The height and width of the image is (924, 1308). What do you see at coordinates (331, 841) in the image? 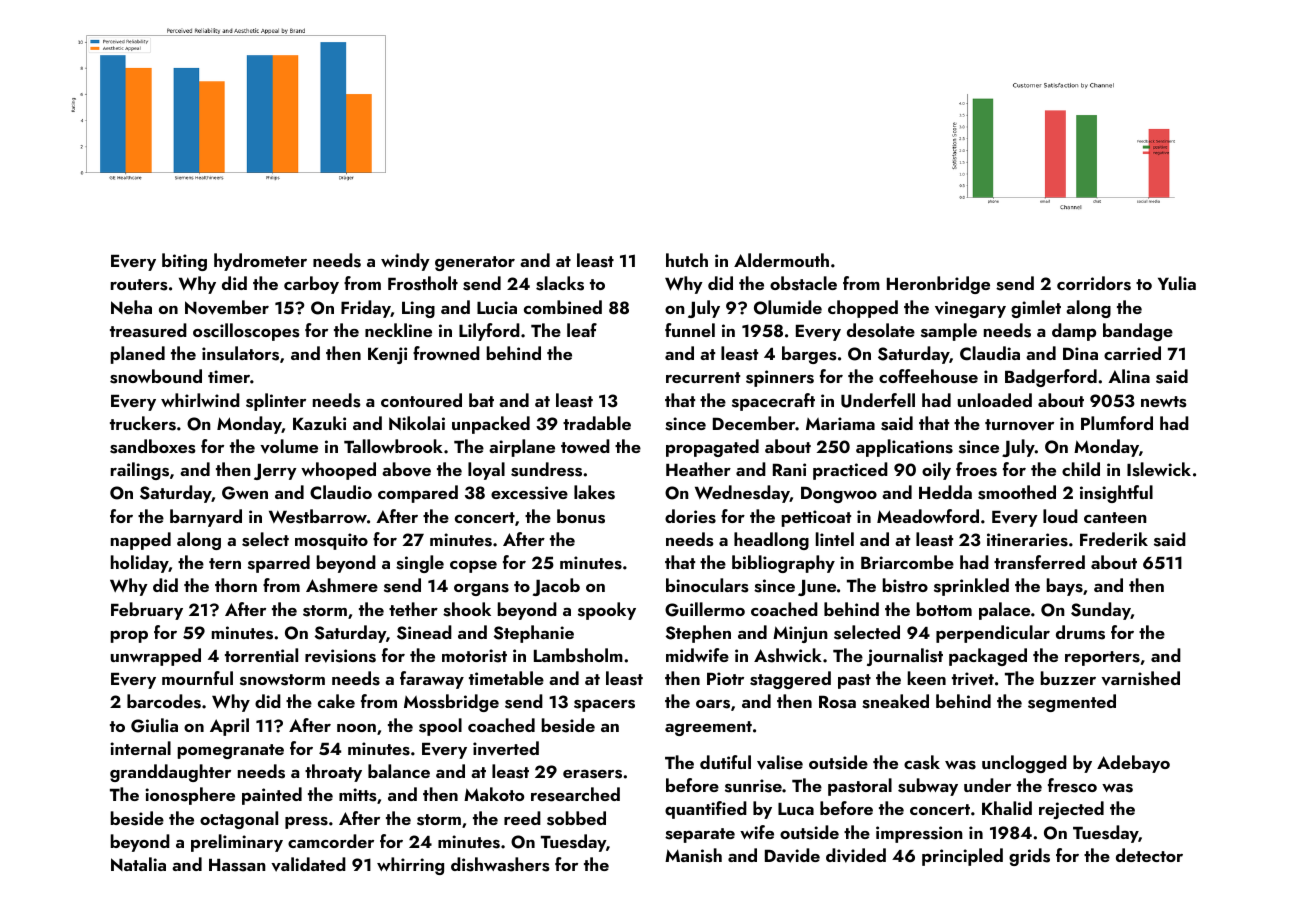
I see `camcorder` at bounding box center [331, 841].
